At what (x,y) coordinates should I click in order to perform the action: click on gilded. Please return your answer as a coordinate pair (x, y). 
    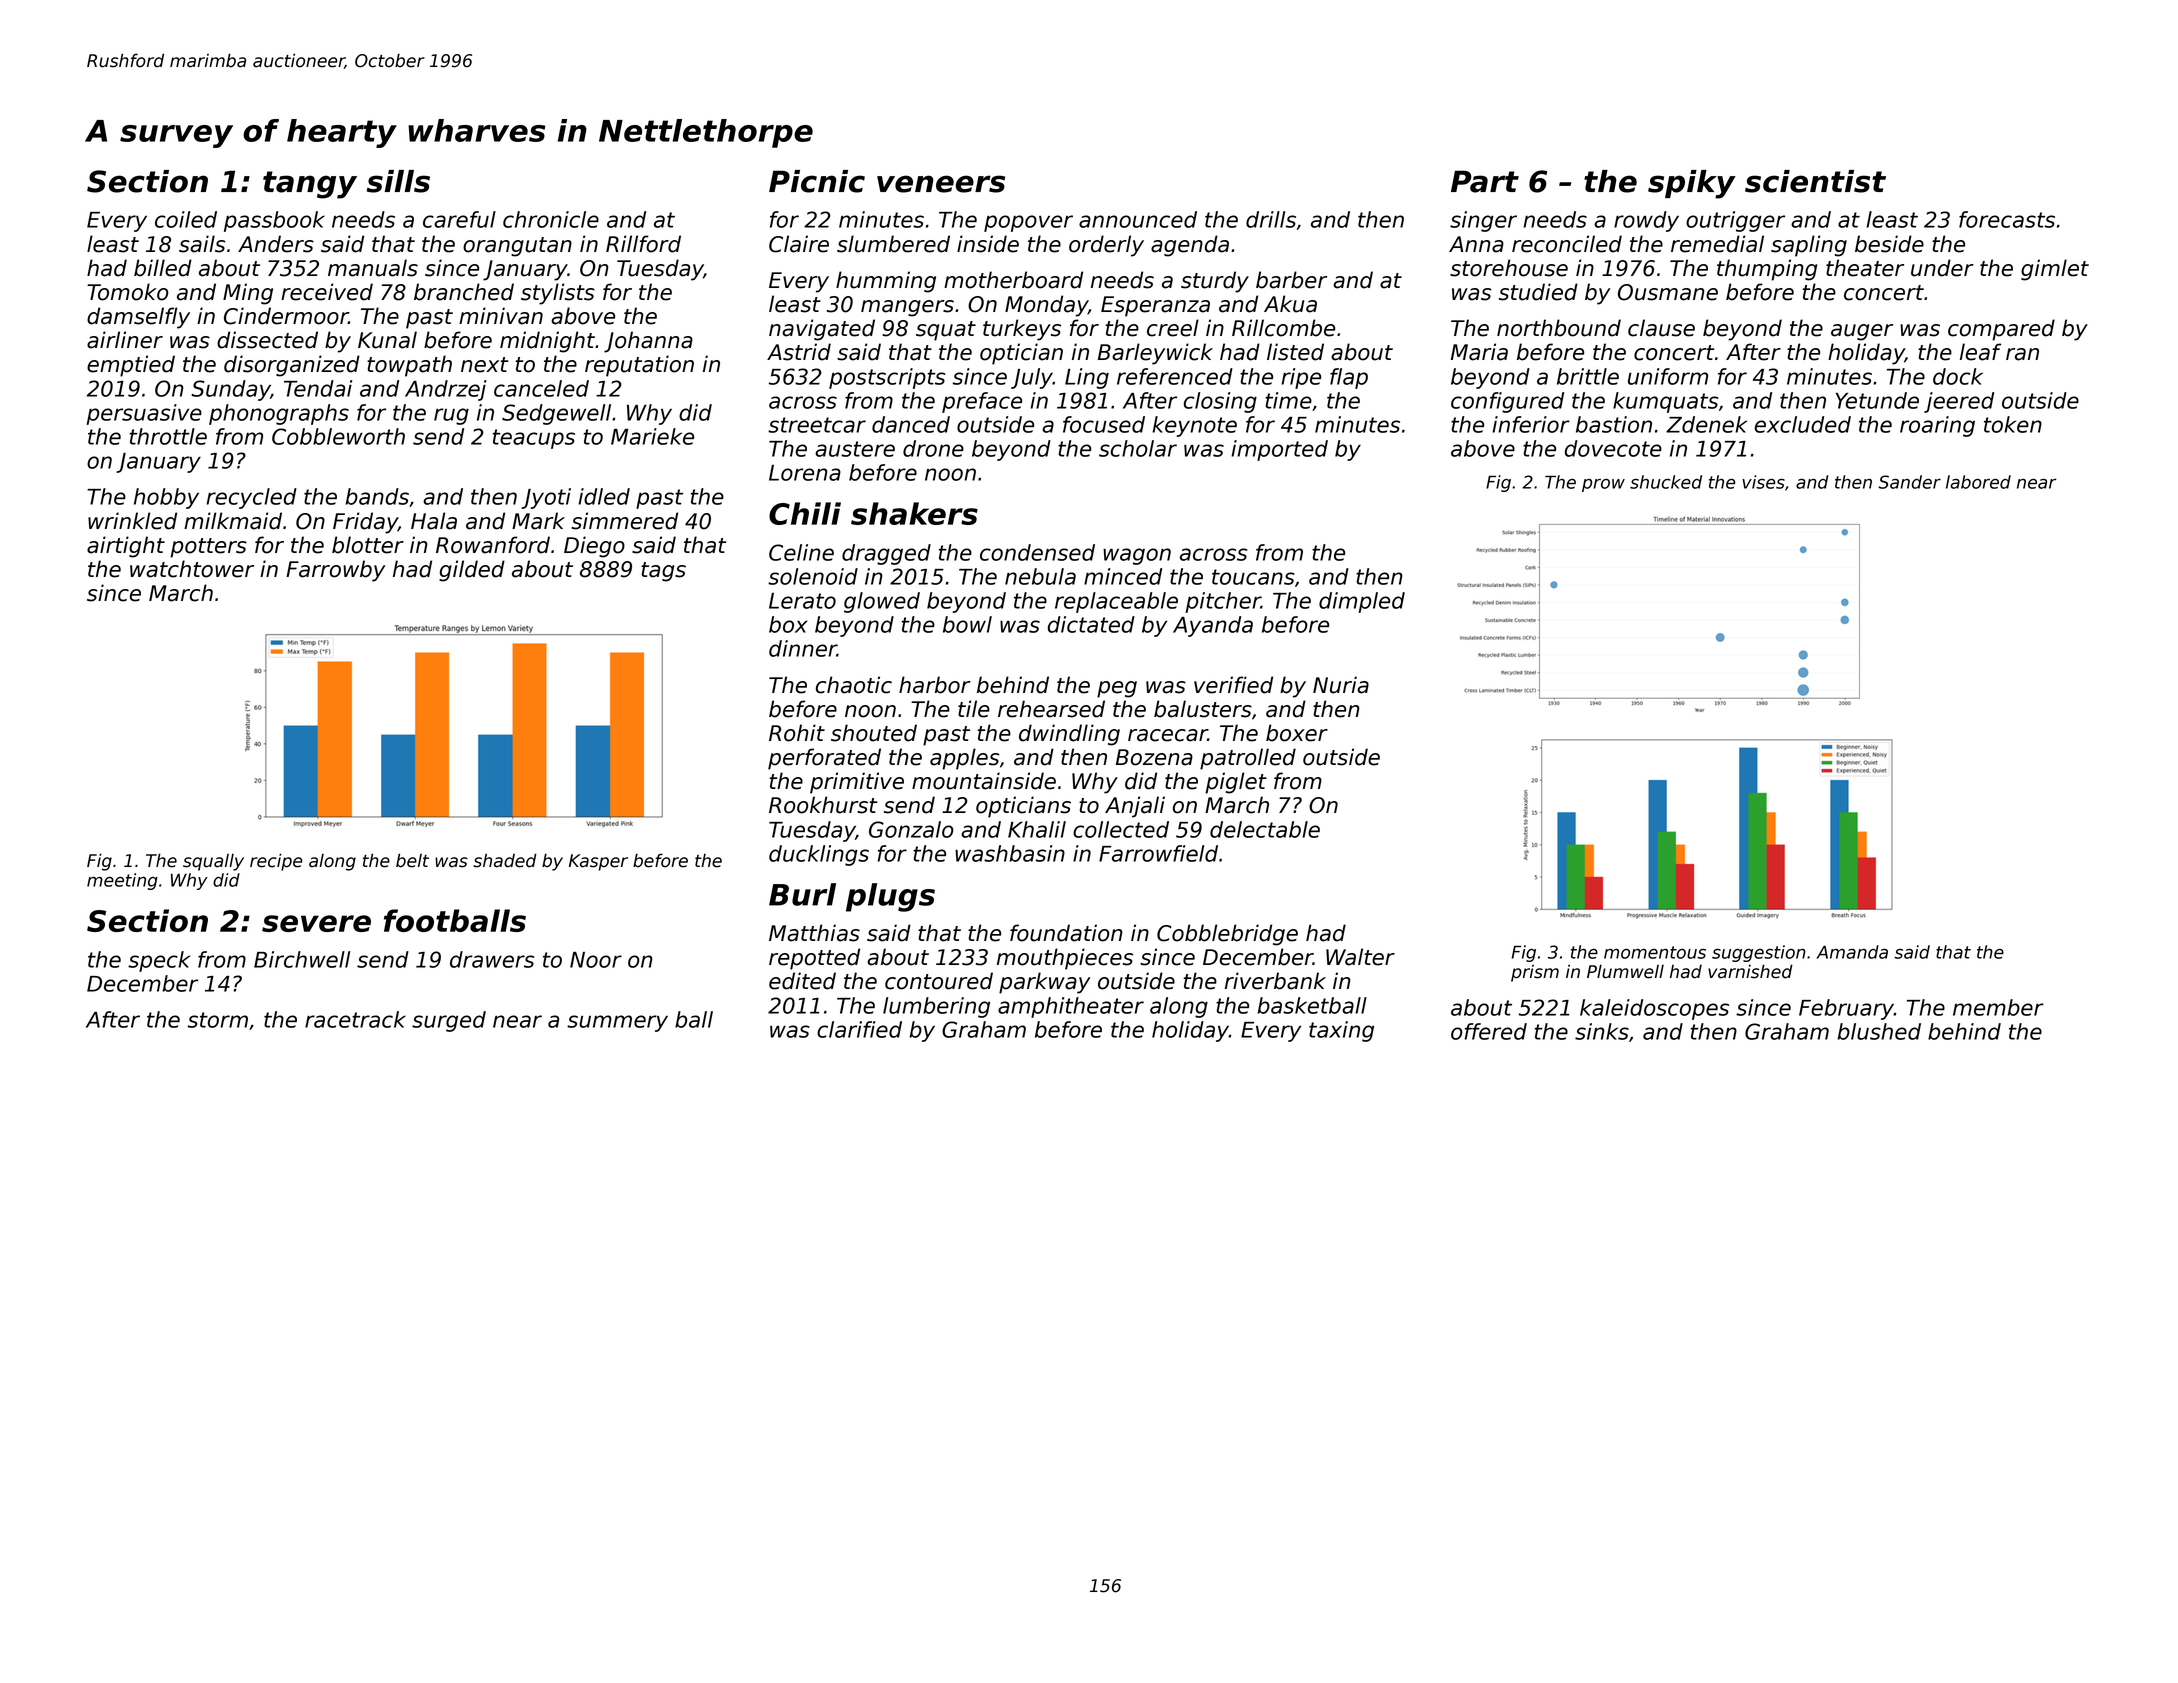
    Looking at the image, I should click on (472, 571).
